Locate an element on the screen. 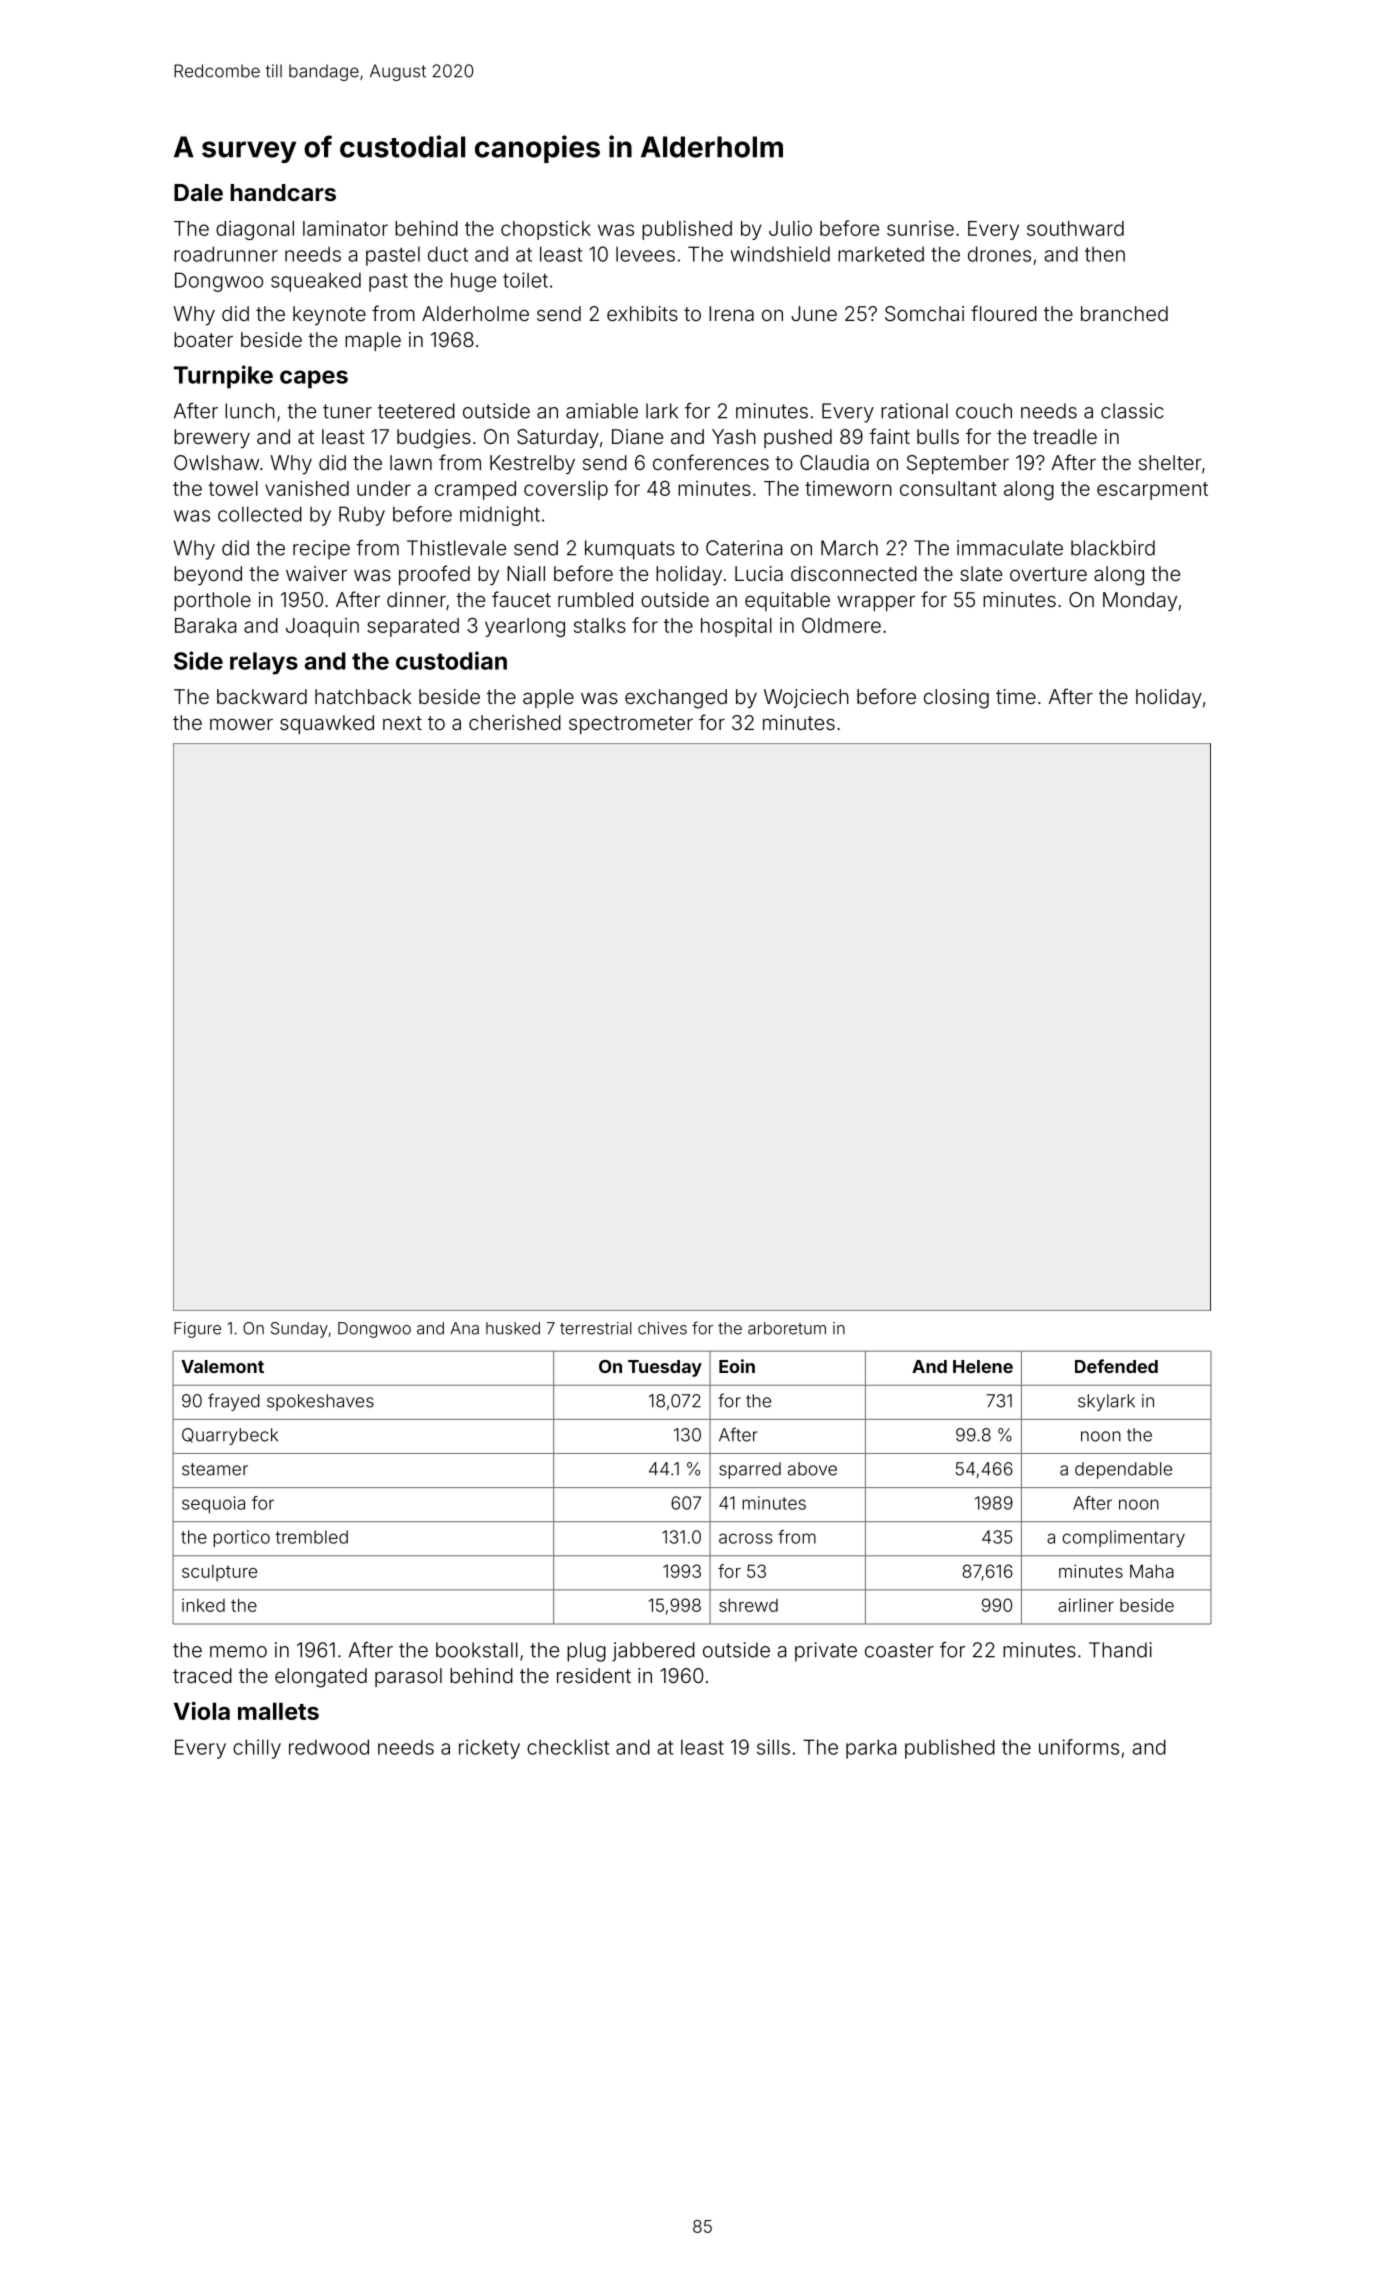  spokeshaves is located at coordinates (320, 1402).
